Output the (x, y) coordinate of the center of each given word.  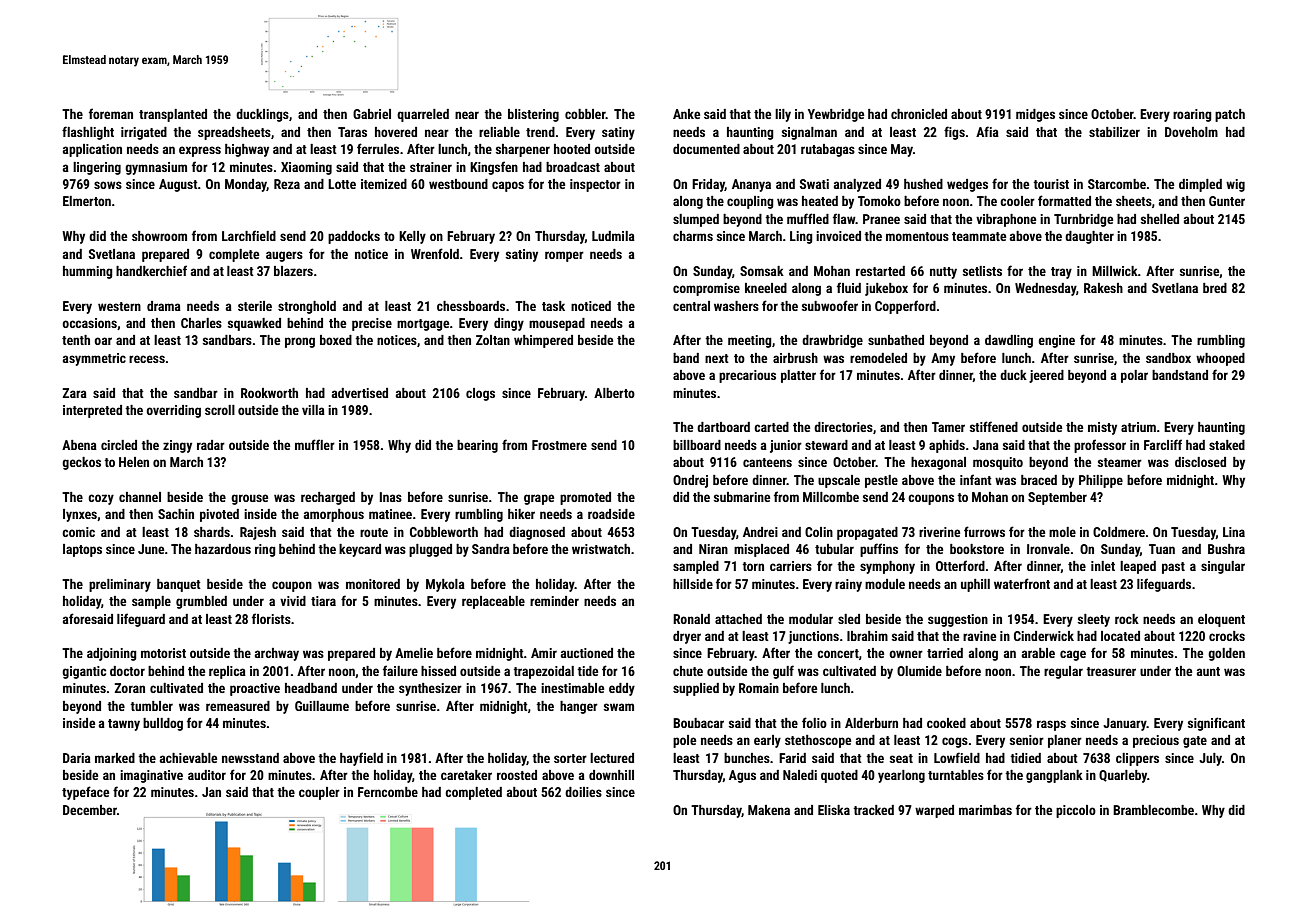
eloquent (1221, 620)
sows (108, 185)
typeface (85, 793)
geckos (81, 463)
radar (211, 445)
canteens (767, 462)
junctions (813, 637)
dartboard (723, 427)
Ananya (751, 185)
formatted (1064, 200)
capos (508, 186)
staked (1227, 445)
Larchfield (249, 235)
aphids (947, 446)
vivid (293, 601)
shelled (1160, 219)
